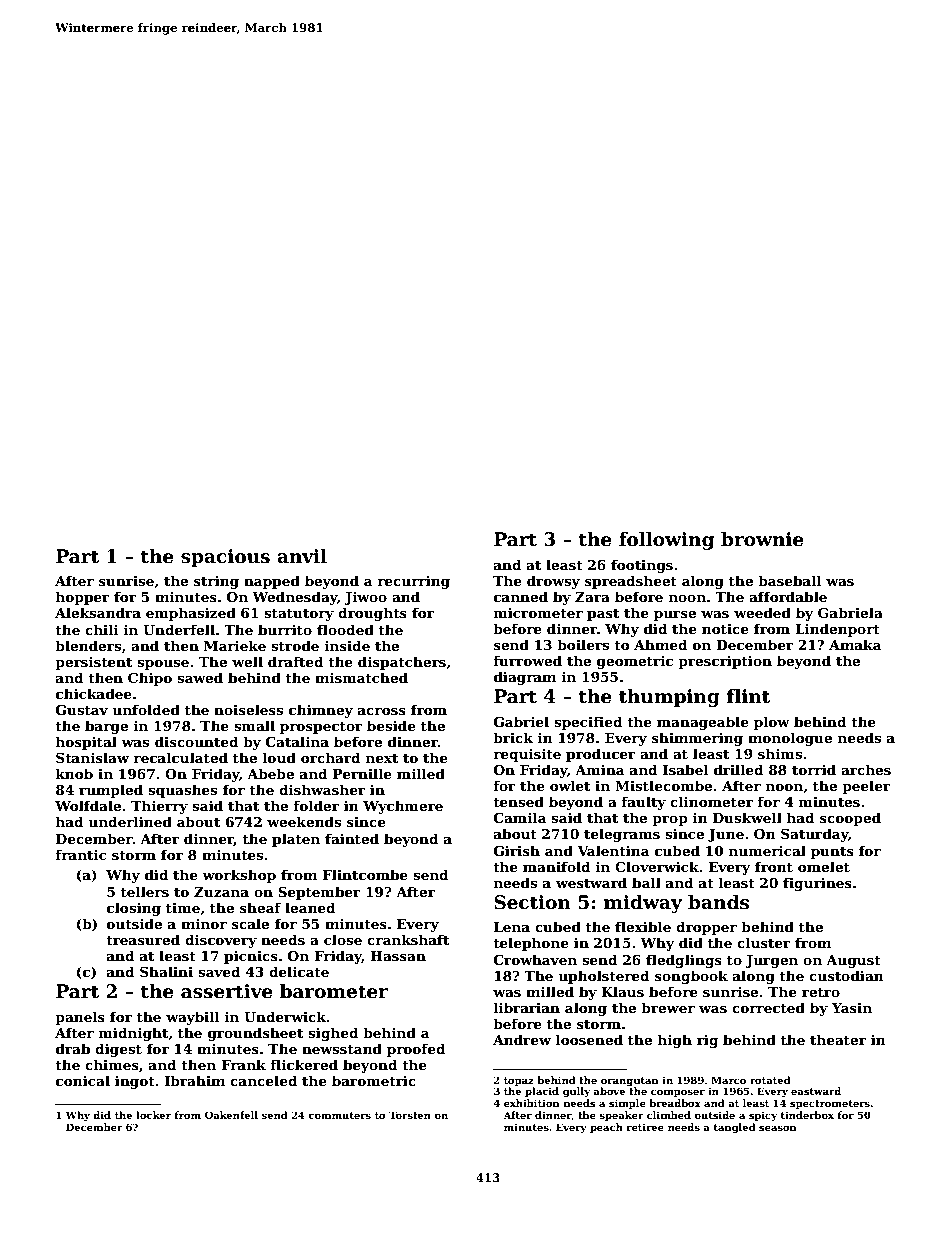  What do you see at coordinates (86, 743) in the document?
I see `hospital` at bounding box center [86, 743].
